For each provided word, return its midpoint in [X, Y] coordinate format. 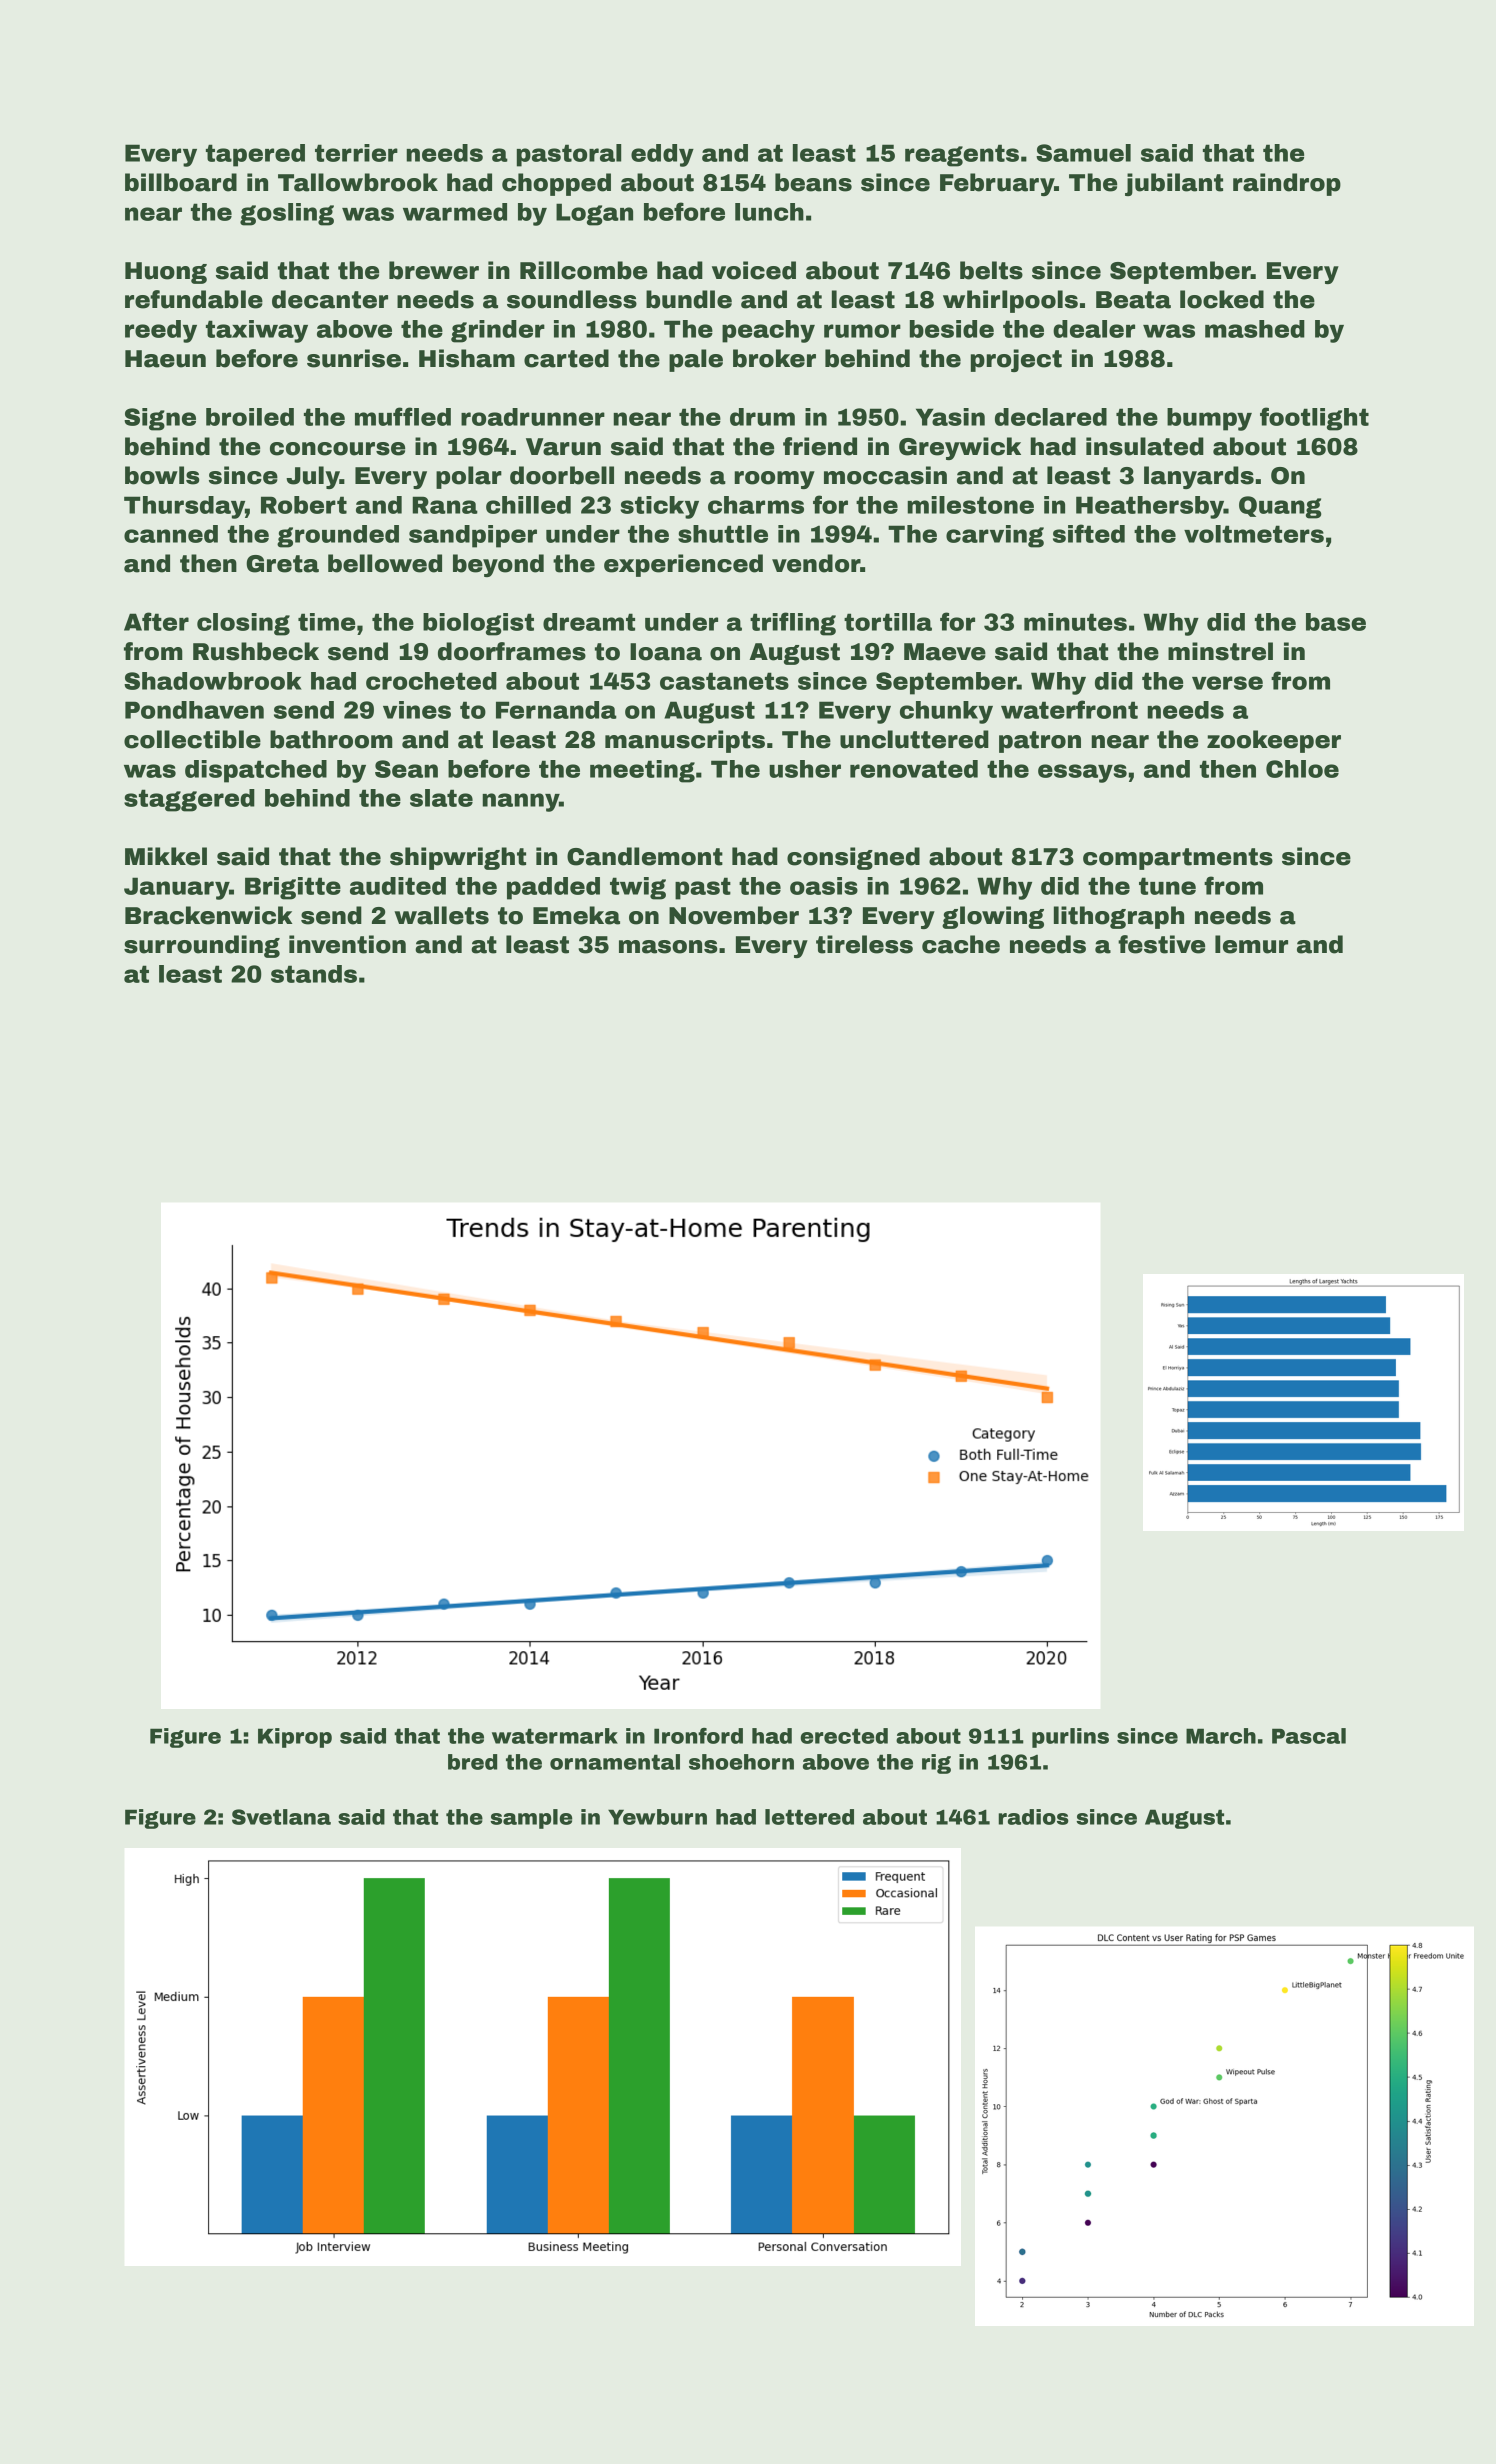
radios [1033, 1817]
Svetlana [281, 1817]
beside [952, 329]
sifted [1089, 533]
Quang [1280, 507]
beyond [498, 565]
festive [1161, 944]
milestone [970, 505]
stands [314, 974]
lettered [809, 1817]
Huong [166, 273]
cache [961, 944]
